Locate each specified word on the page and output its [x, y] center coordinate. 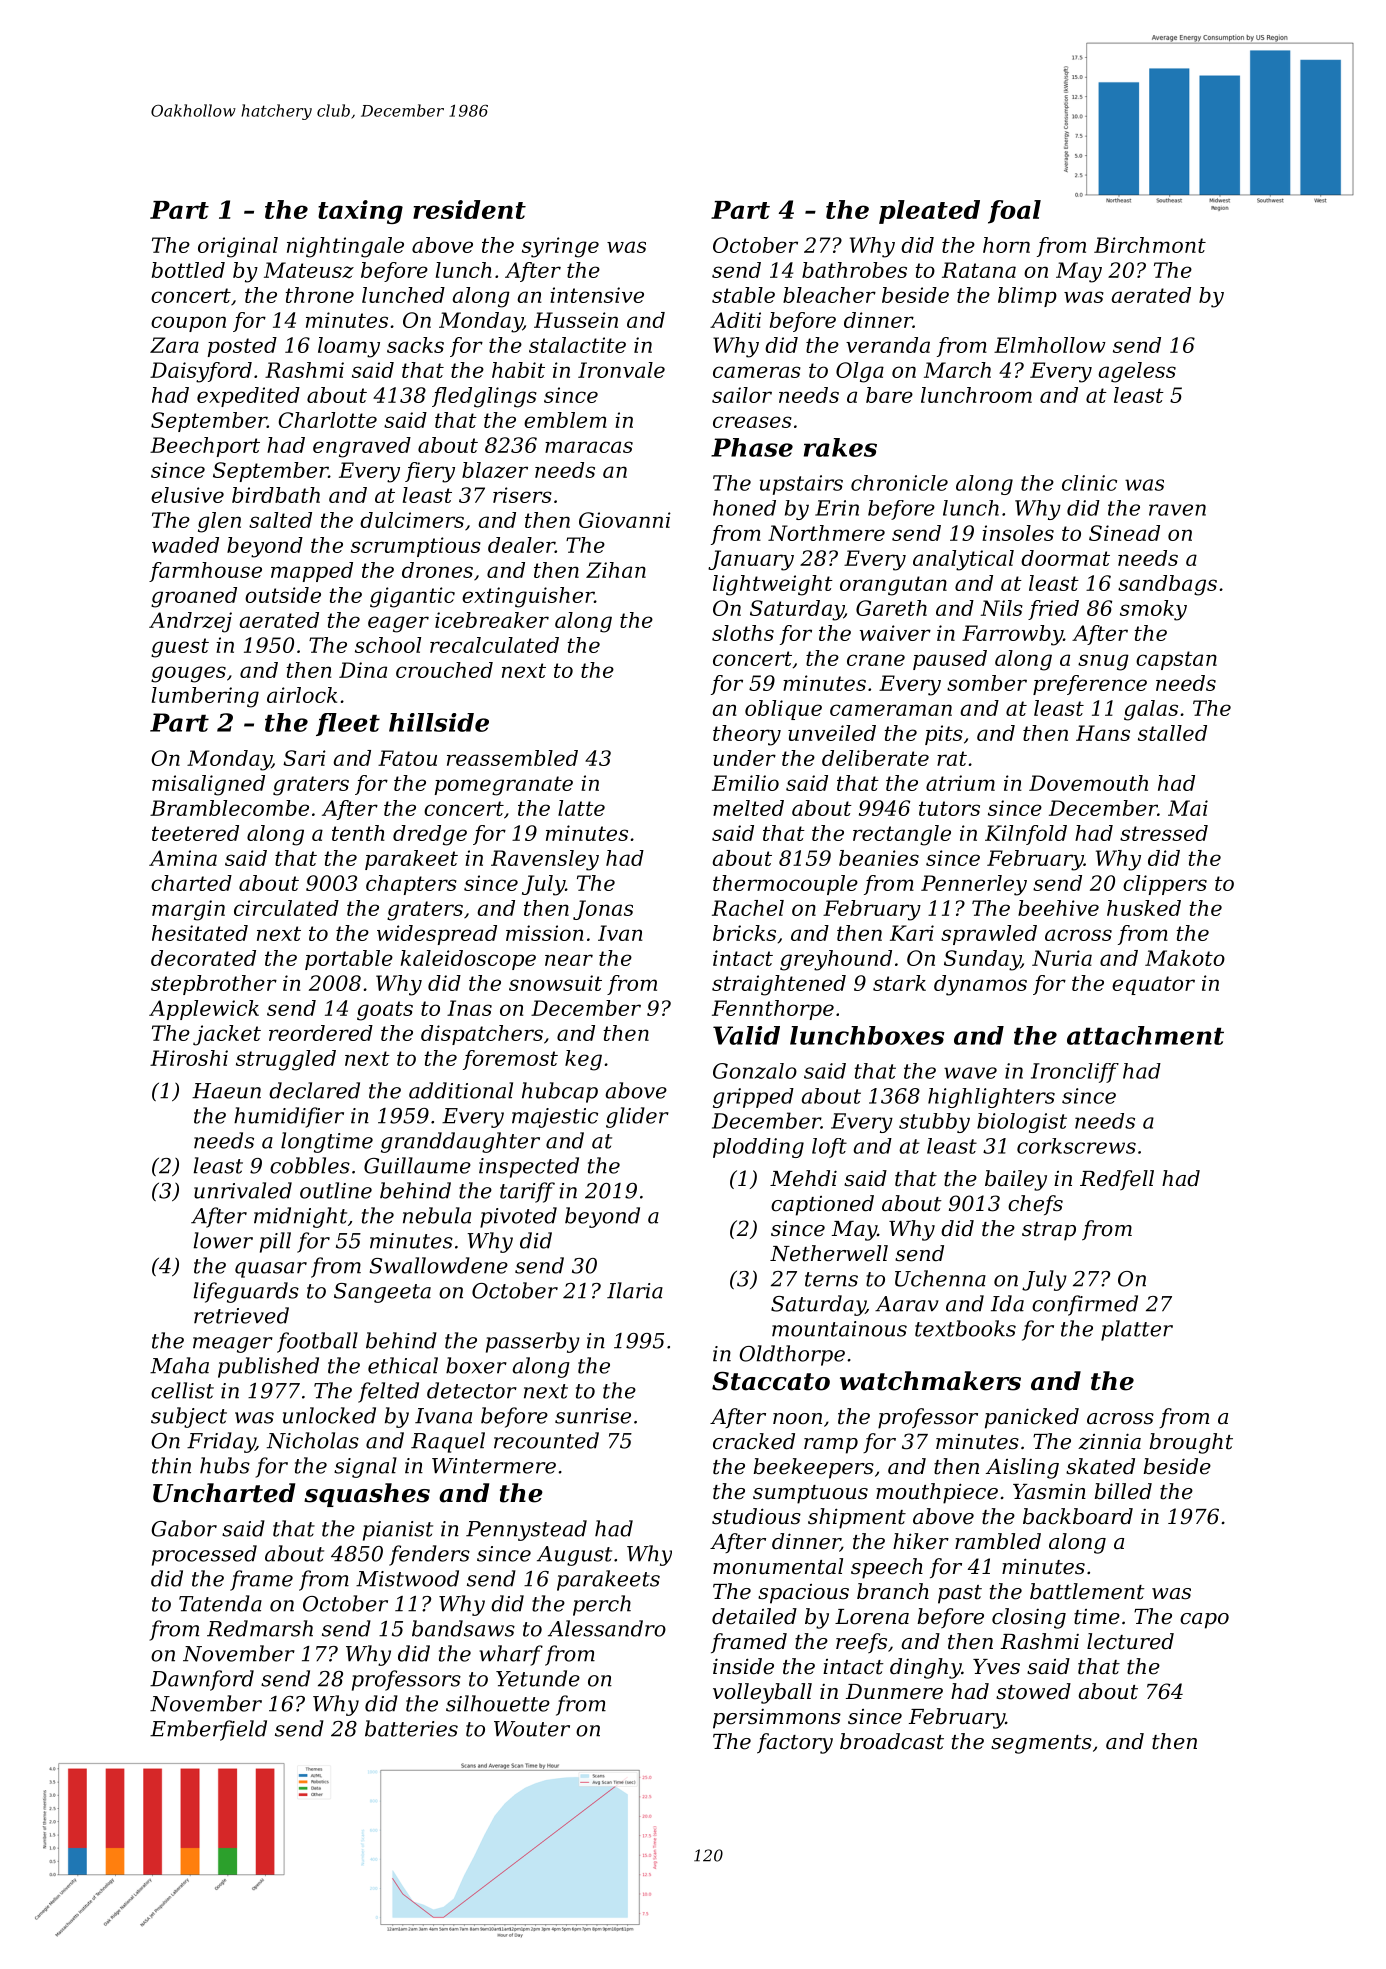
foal [1014, 212]
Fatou [407, 758]
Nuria [1062, 958]
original [238, 247]
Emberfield [208, 1730]
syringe [560, 247]
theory [747, 735]
